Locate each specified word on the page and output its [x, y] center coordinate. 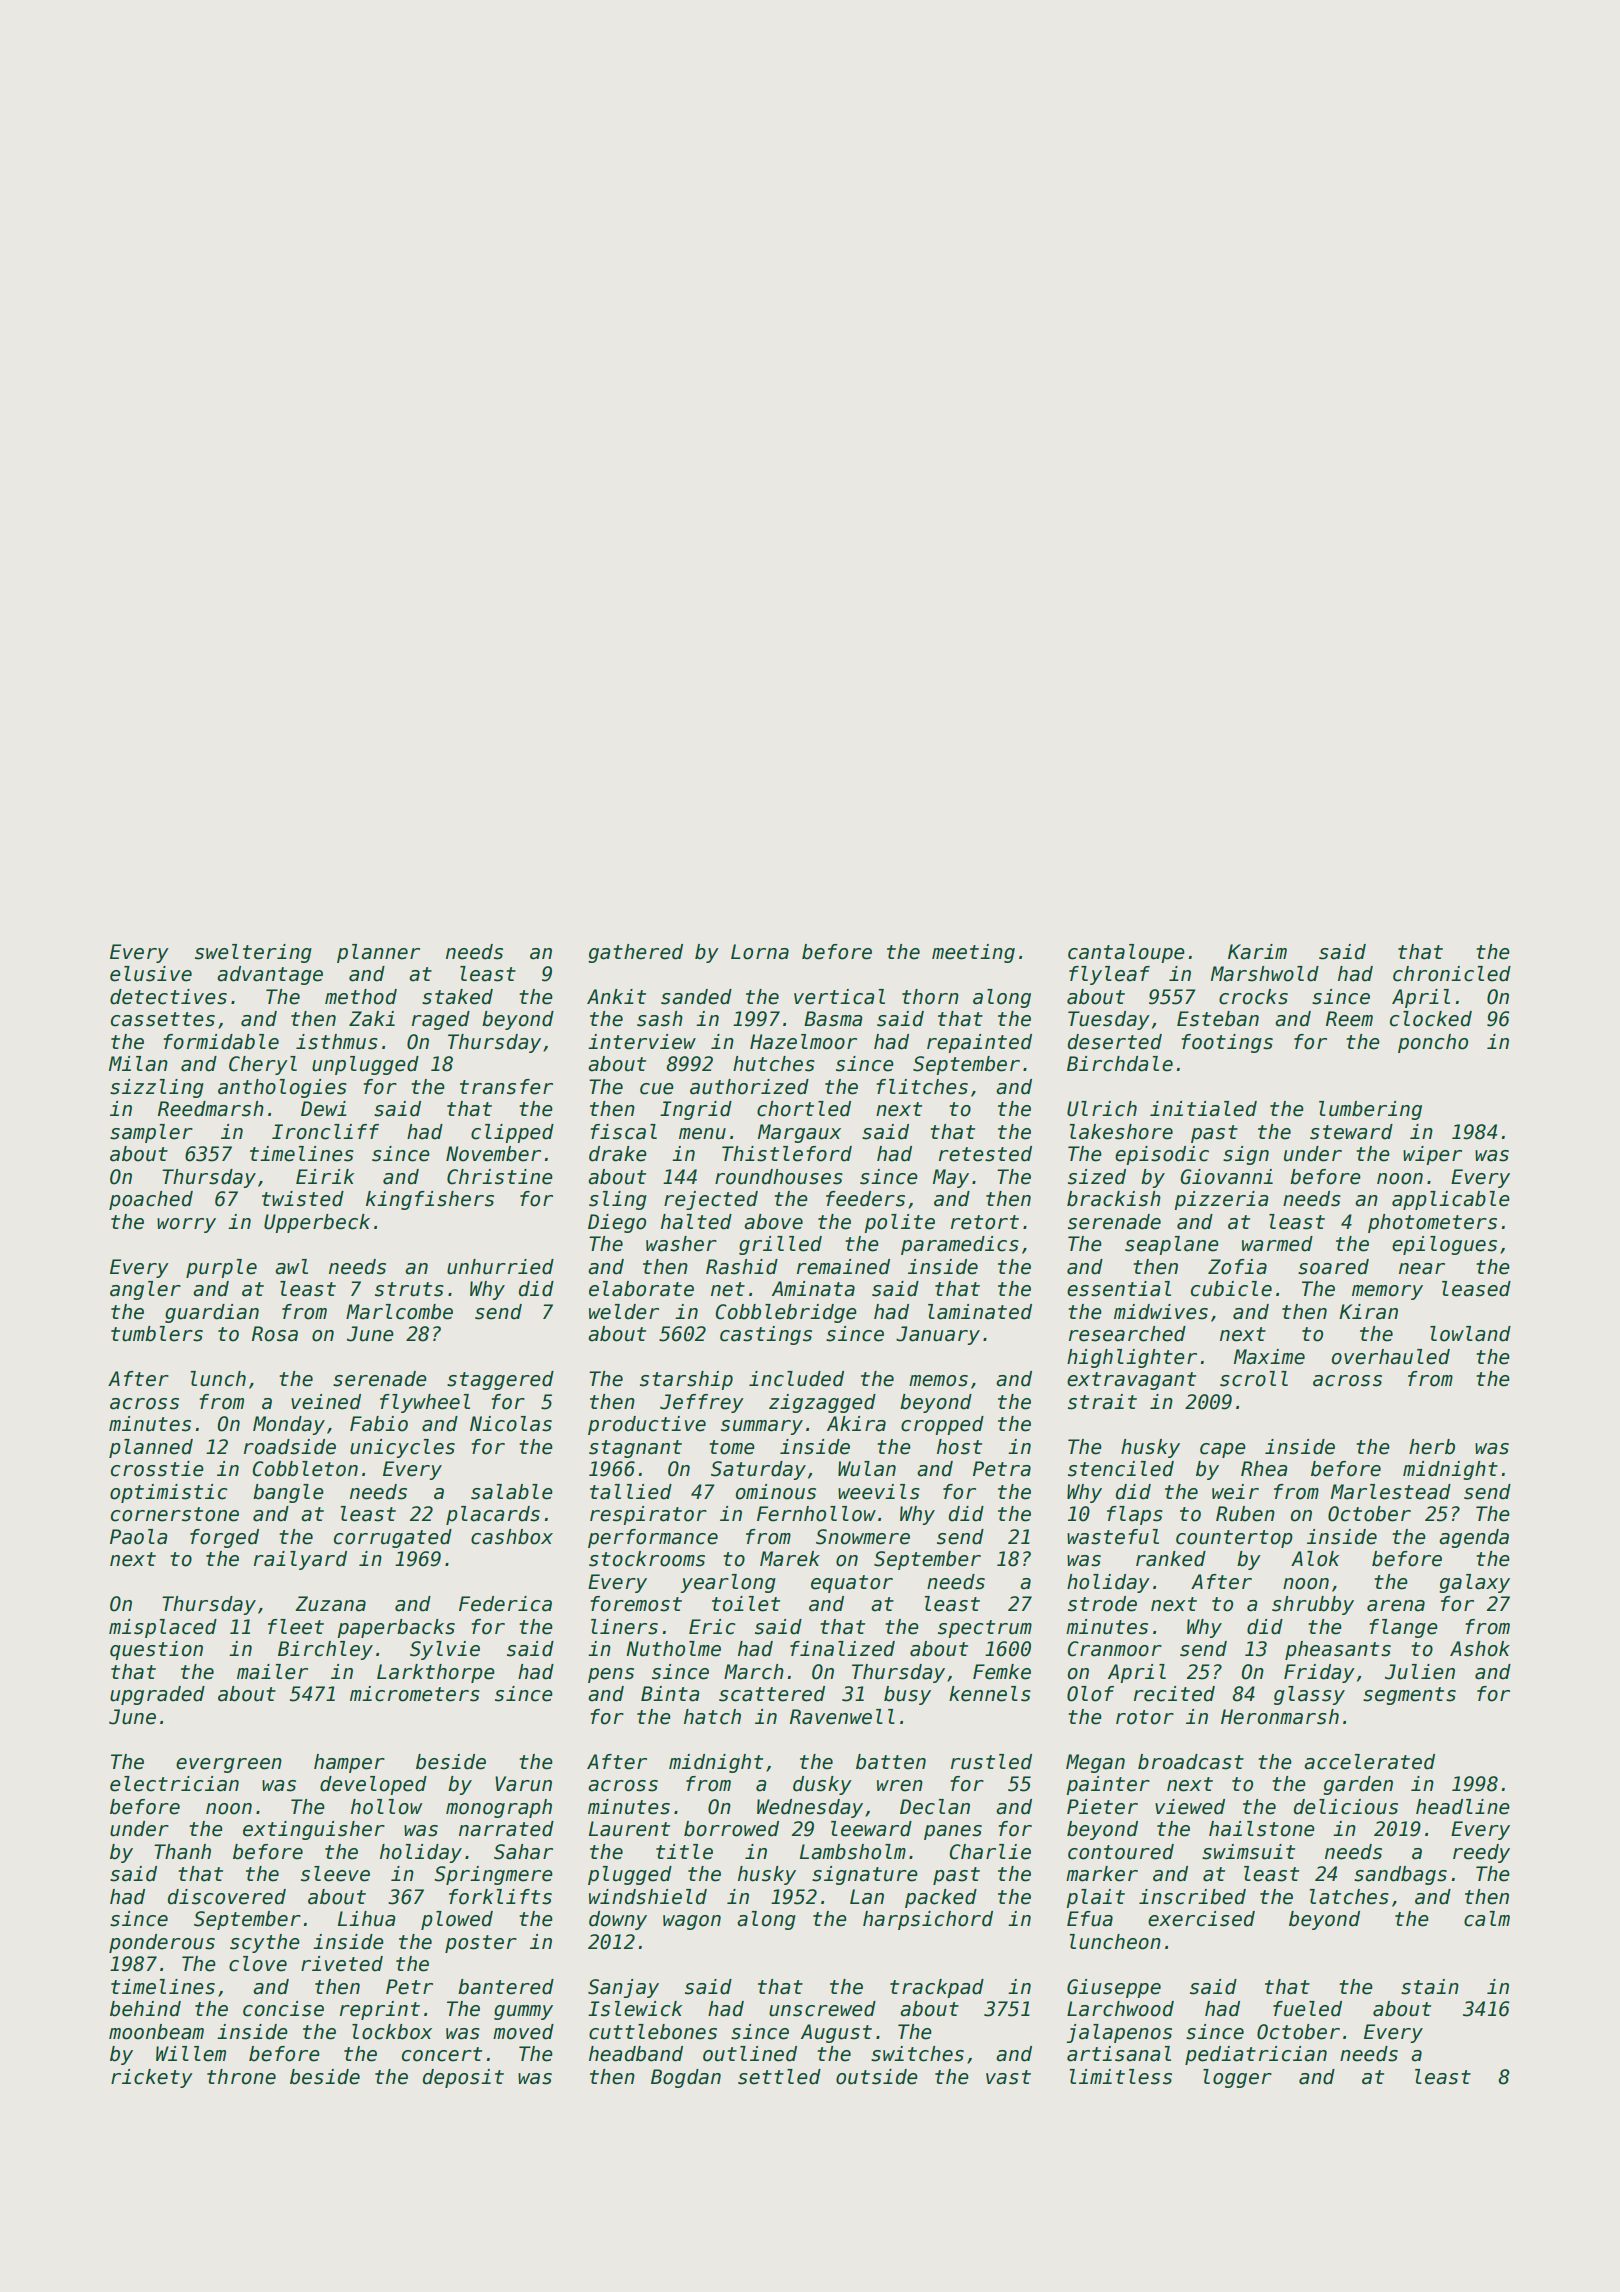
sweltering [253, 953]
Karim [1257, 952]
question [156, 1650]
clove [258, 1964]
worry [186, 1225]
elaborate [641, 1289]
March [754, 1672]
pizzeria [1221, 1200]
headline [1463, 1807]
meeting [973, 953]
